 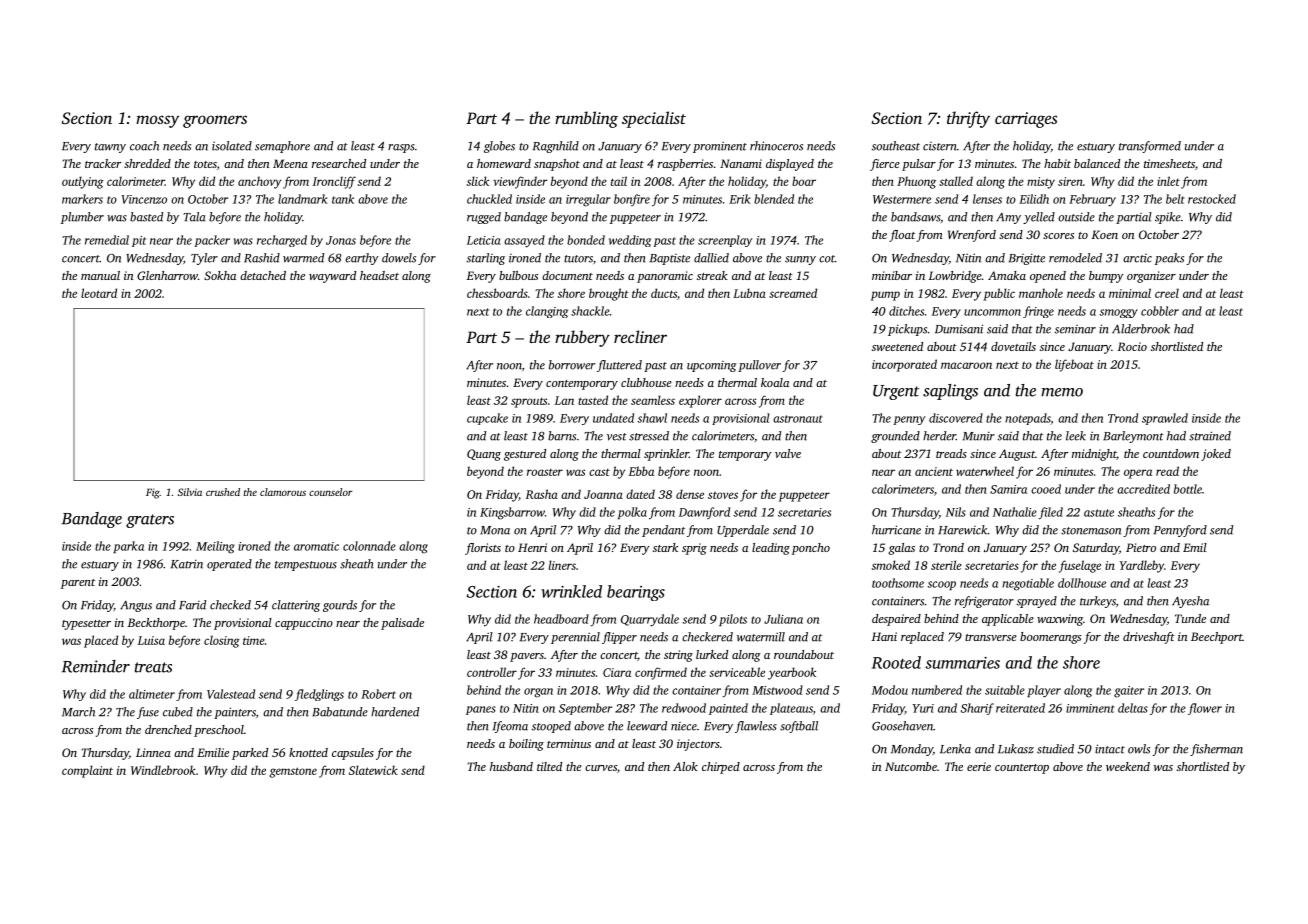 What do you see at coordinates (529, 403) in the screenshot?
I see `sprouts` at bounding box center [529, 403].
